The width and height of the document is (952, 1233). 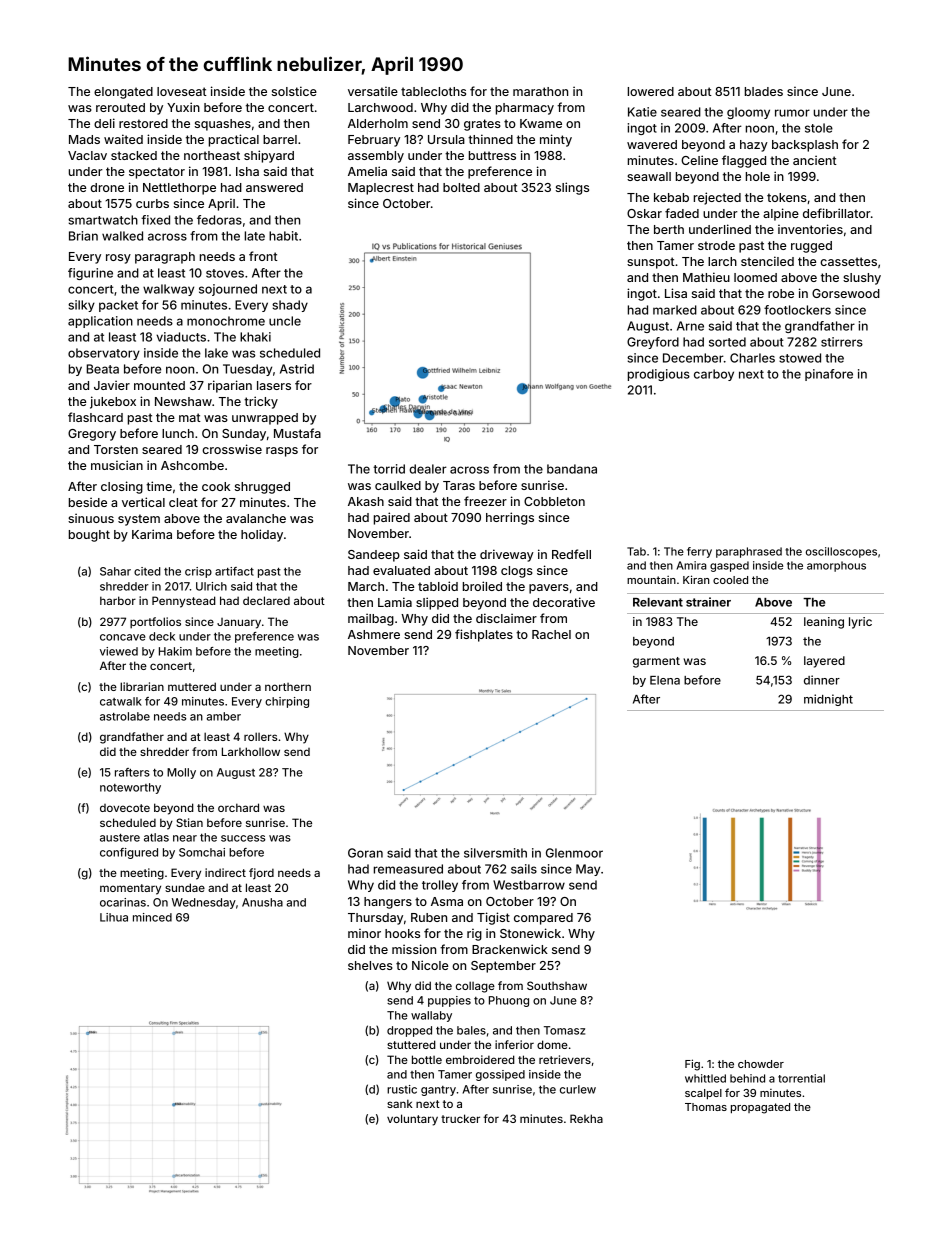 What do you see at coordinates (412, 1120) in the document?
I see `voluntary` at bounding box center [412, 1120].
